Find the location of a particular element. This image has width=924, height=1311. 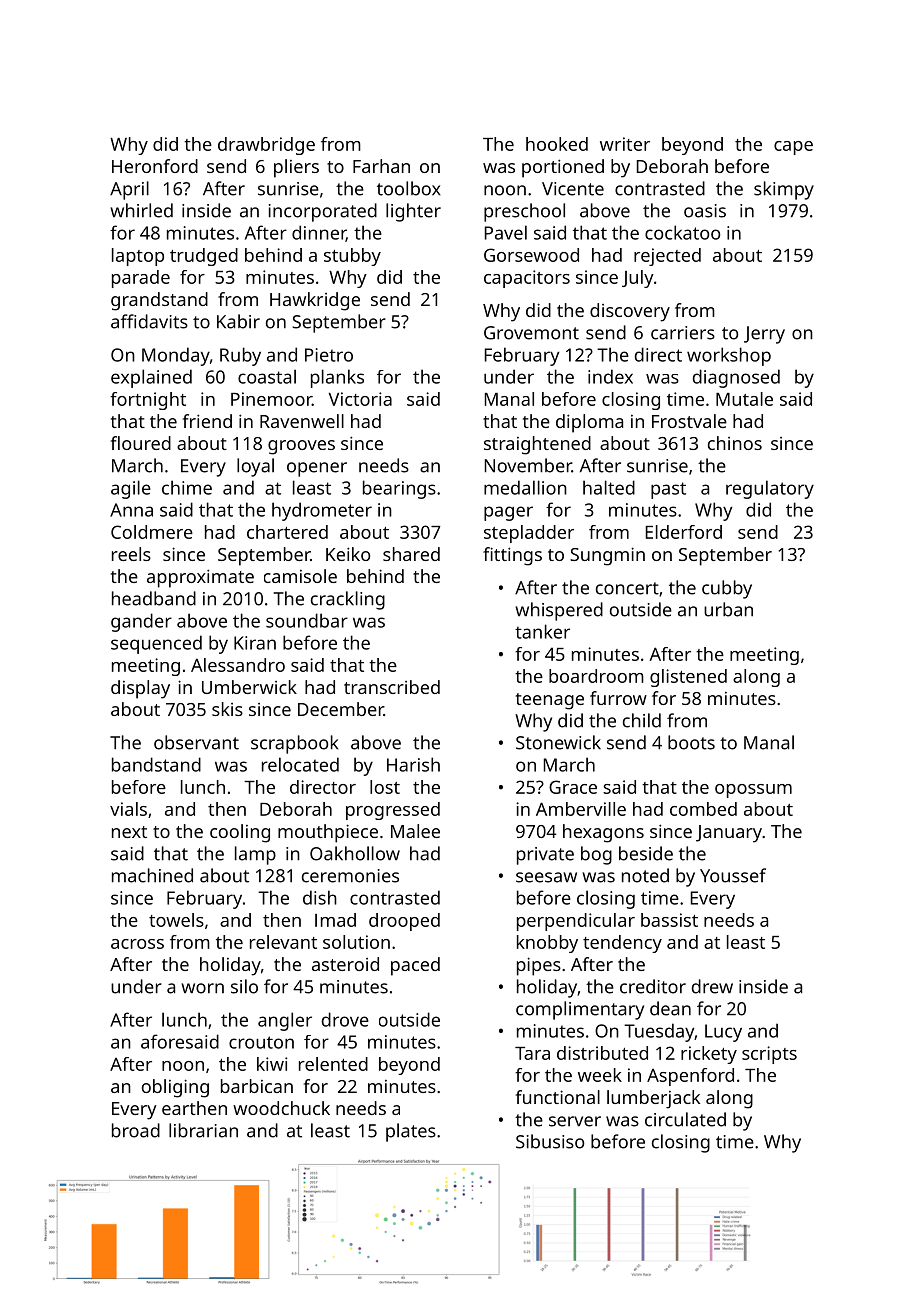

urban is located at coordinates (728, 609).
